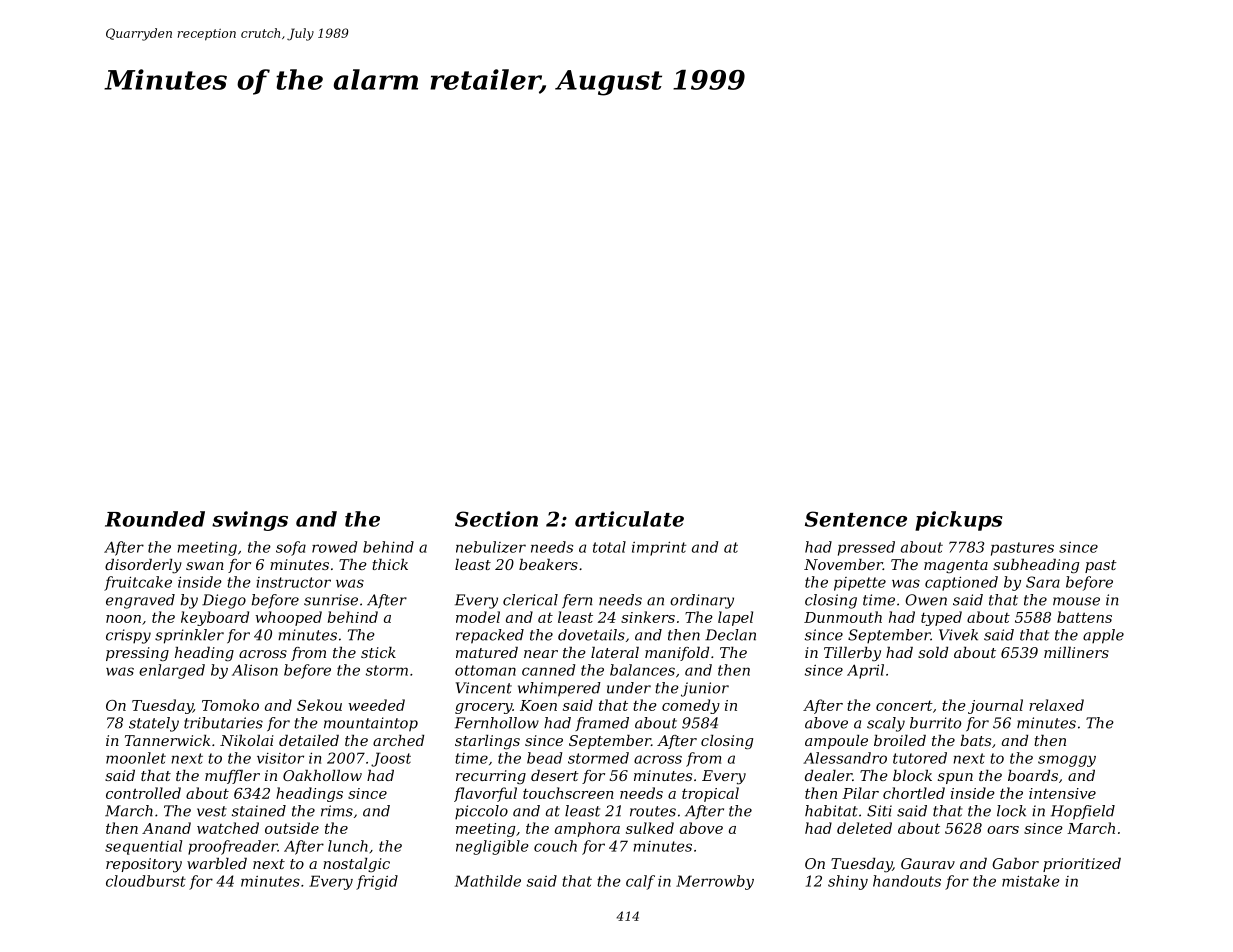 The width and height of the screenshot is (1233, 952). What do you see at coordinates (555, 846) in the screenshot?
I see `couch` at bounding box center [555, 846].
